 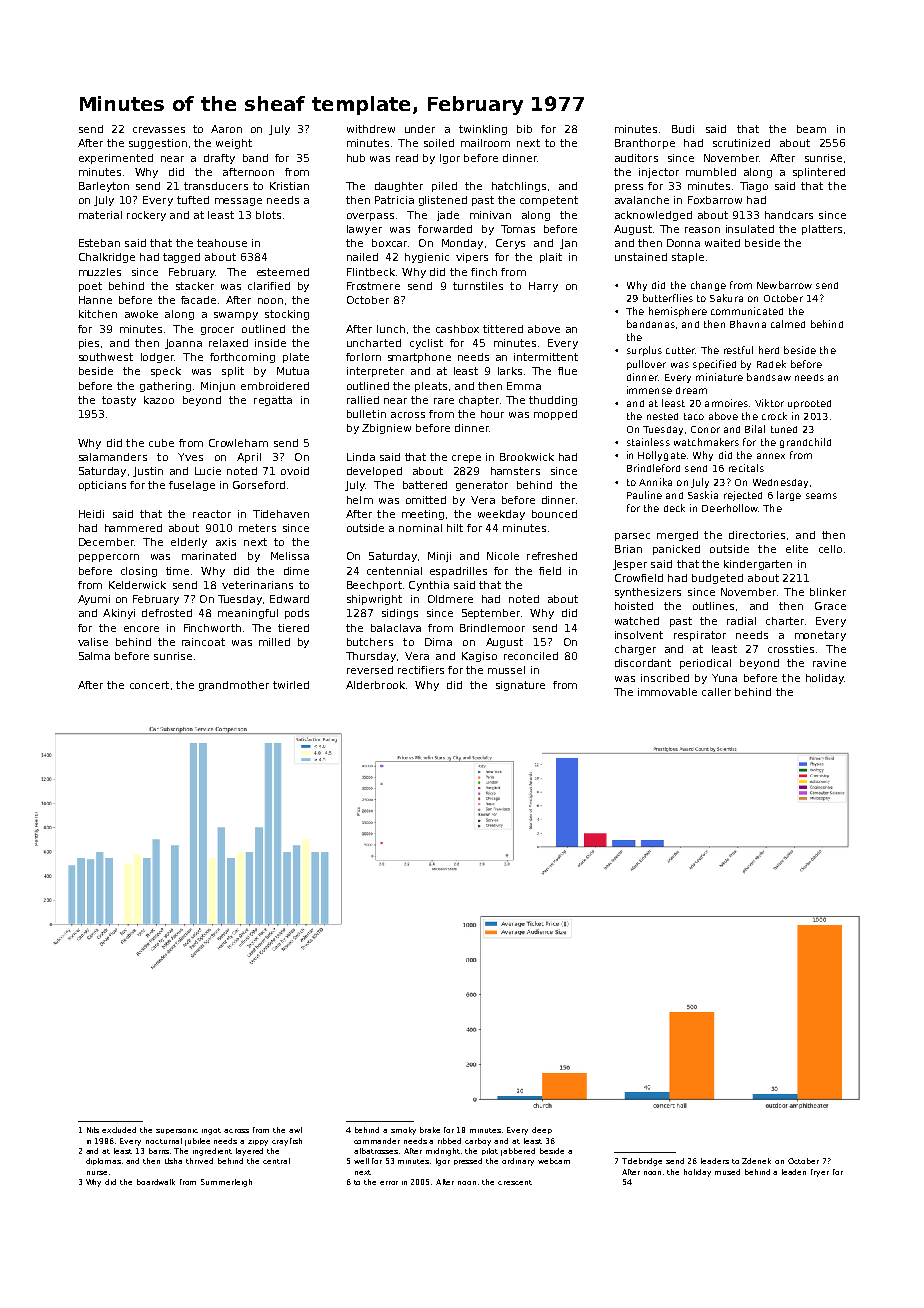 I want to click on large, so click(x=789, y=496).
